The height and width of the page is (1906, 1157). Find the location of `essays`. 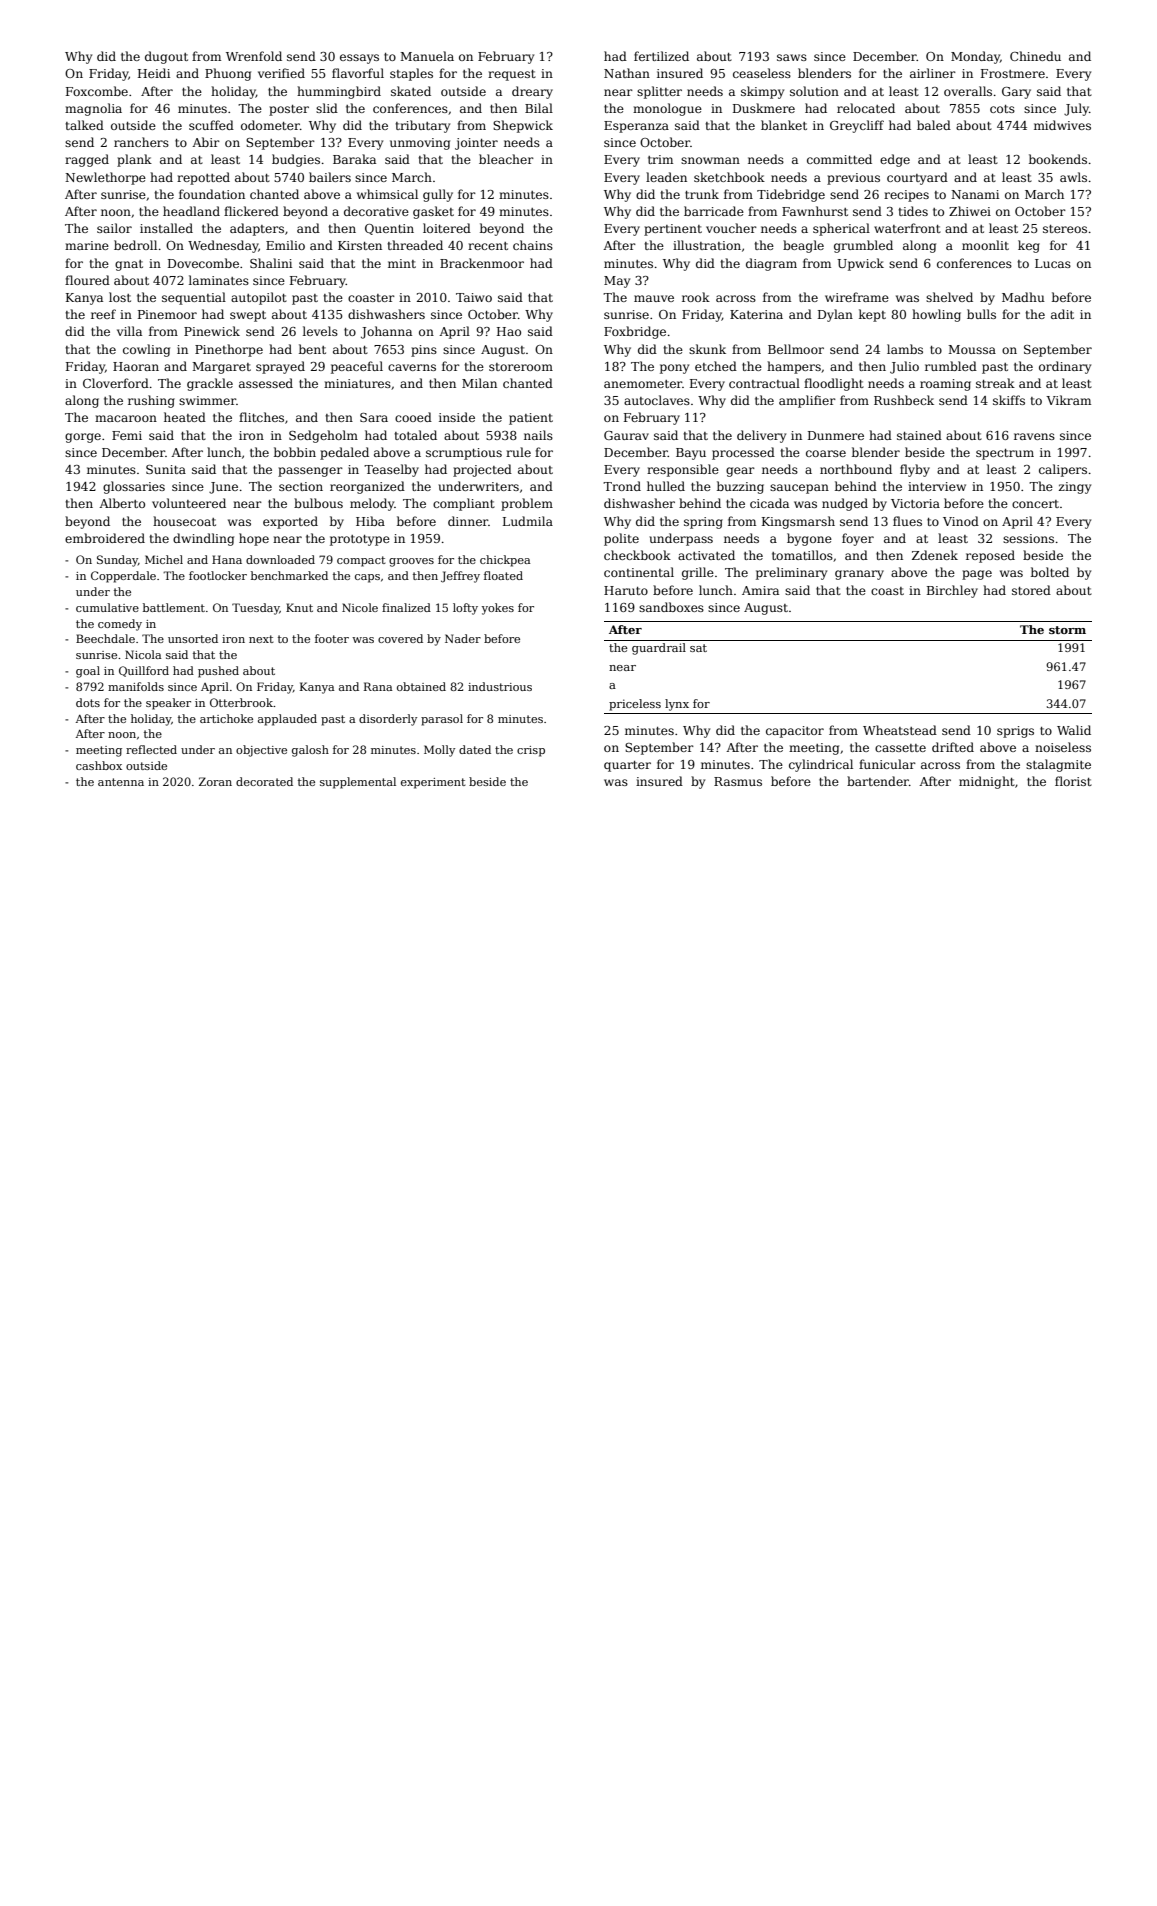

essays is located at coordinates (359, 59).
